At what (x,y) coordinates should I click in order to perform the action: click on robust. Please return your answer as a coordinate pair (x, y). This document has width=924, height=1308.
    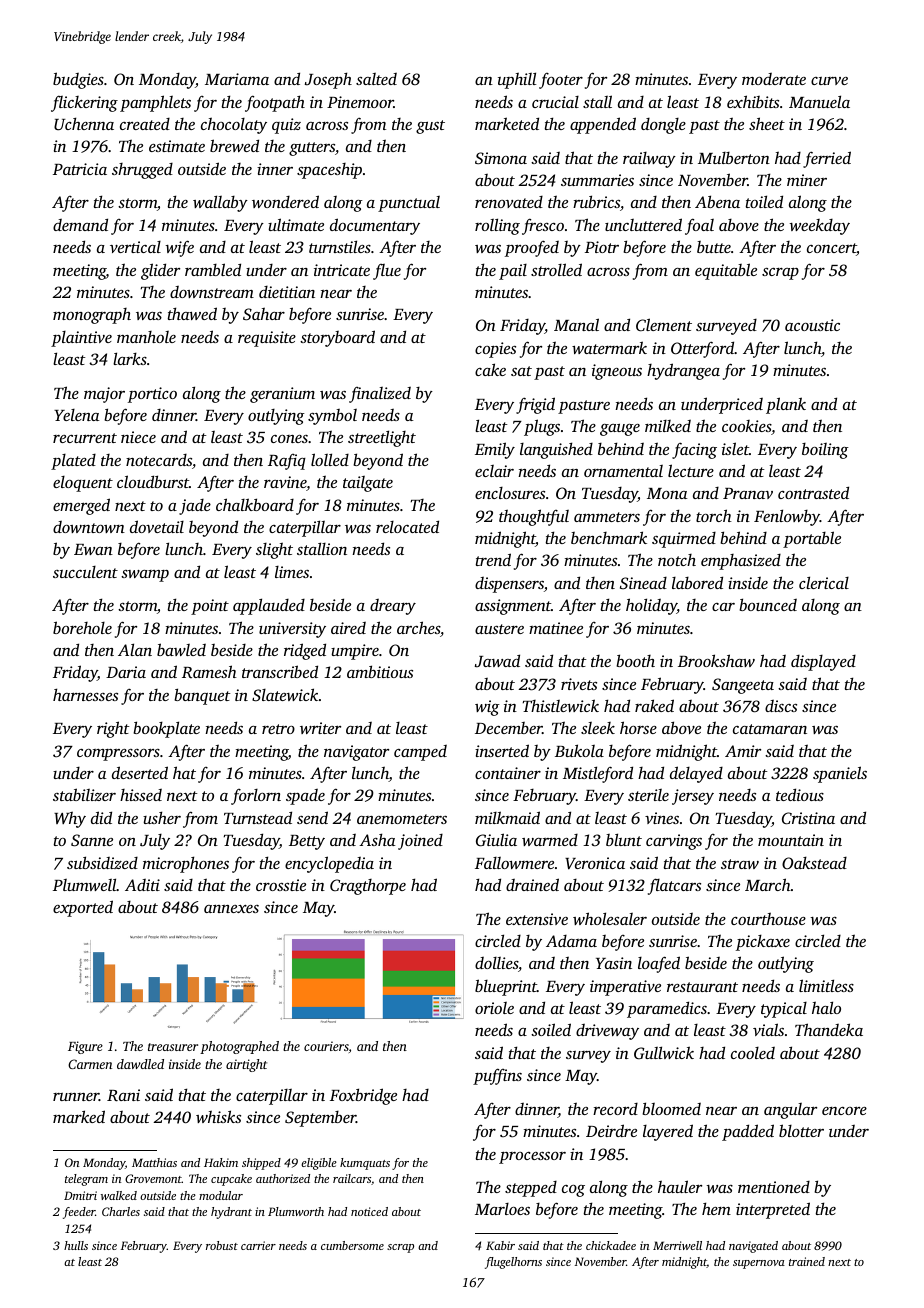
    Looking at the image, I should click on (222, 1245).
